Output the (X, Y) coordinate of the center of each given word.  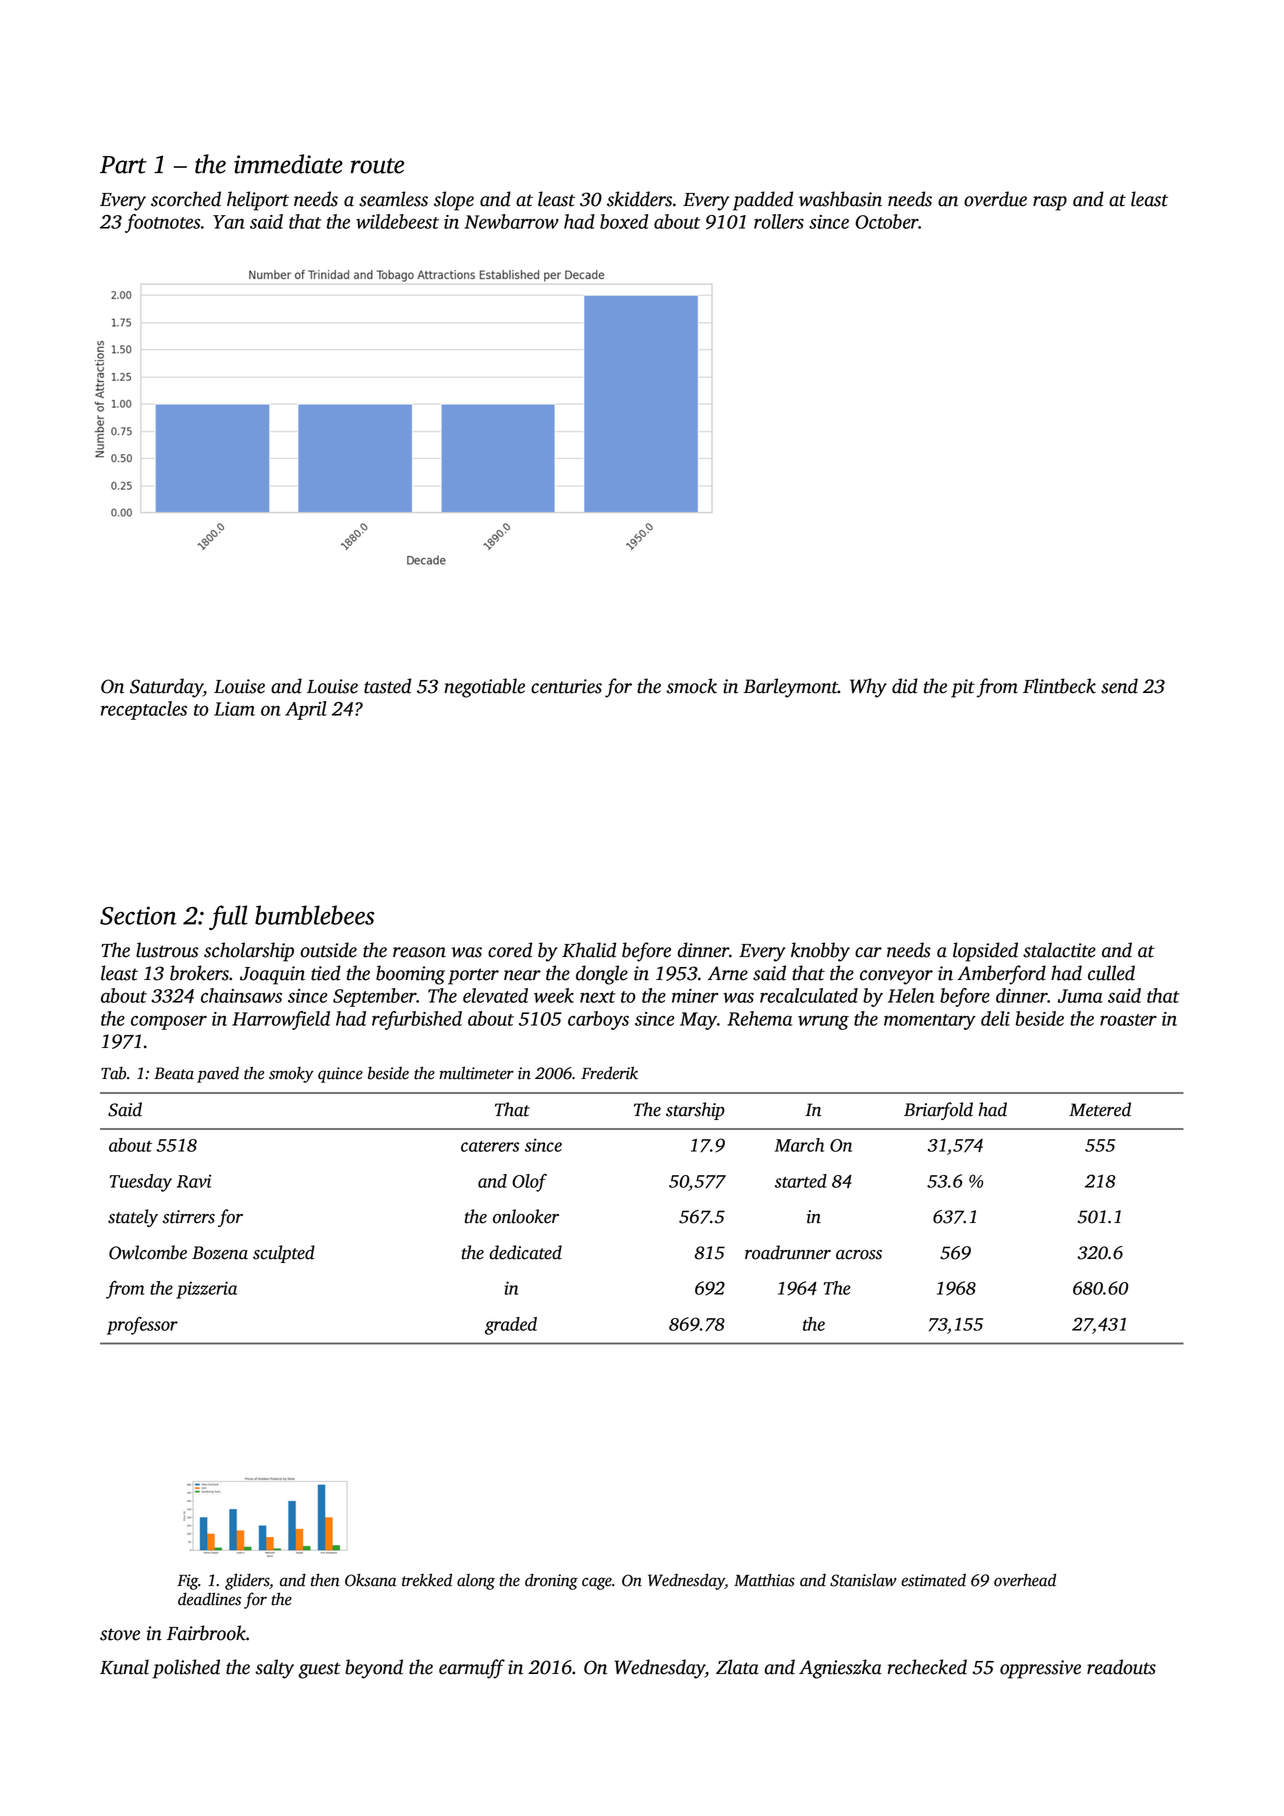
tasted (387, 686)
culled (1111, 973)
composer (169, 1022)
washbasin (840, 199)
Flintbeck (1059, 686)
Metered (1100, 1109)
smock (691, 686)
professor (142, 1326)
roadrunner (788, 1252)
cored (510, 950)
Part (123, 165)
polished (186, 1669)
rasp (1050, 203)
